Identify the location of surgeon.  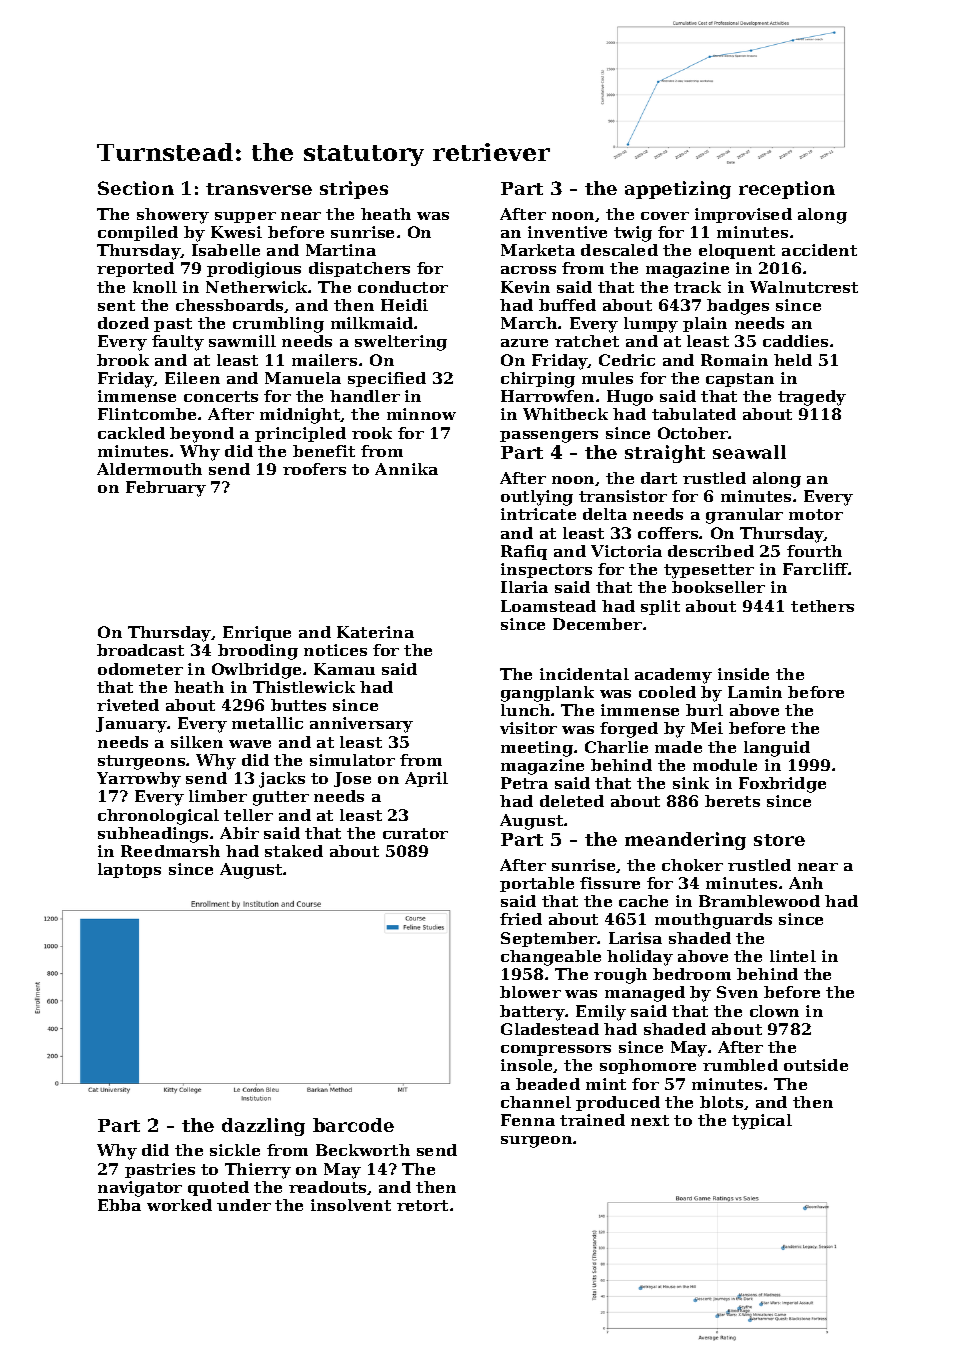
(536, 1142).
